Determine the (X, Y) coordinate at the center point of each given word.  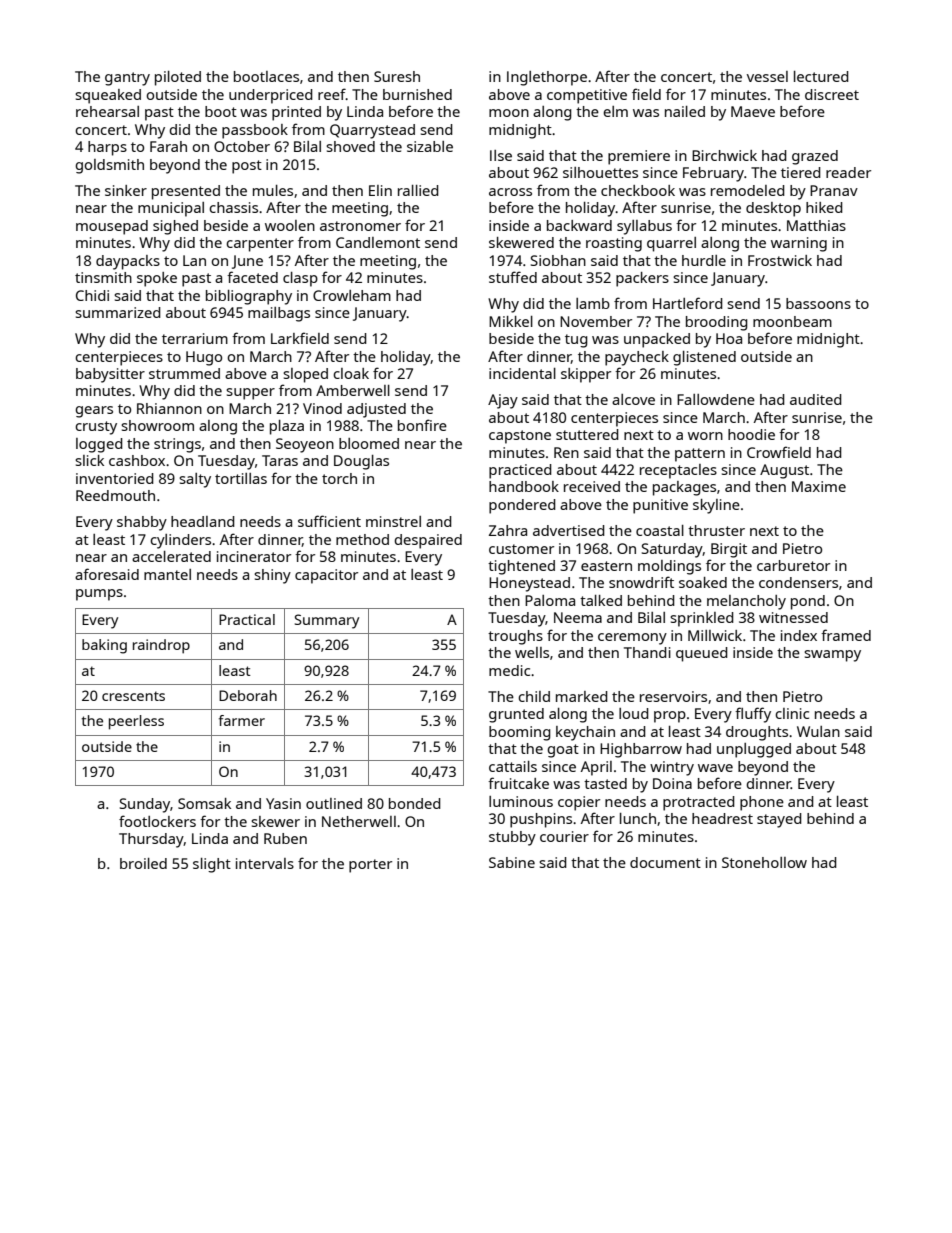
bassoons (818, 303)
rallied (418, 190)
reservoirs (673, 696)
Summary (327, 621)
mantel (167, 574)
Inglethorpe (547, 78)
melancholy (746, 602)
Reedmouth (115, 495)
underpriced (271, 96)
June (247, 262)
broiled (143, 863)
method (362, 539)
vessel (767, 76)
